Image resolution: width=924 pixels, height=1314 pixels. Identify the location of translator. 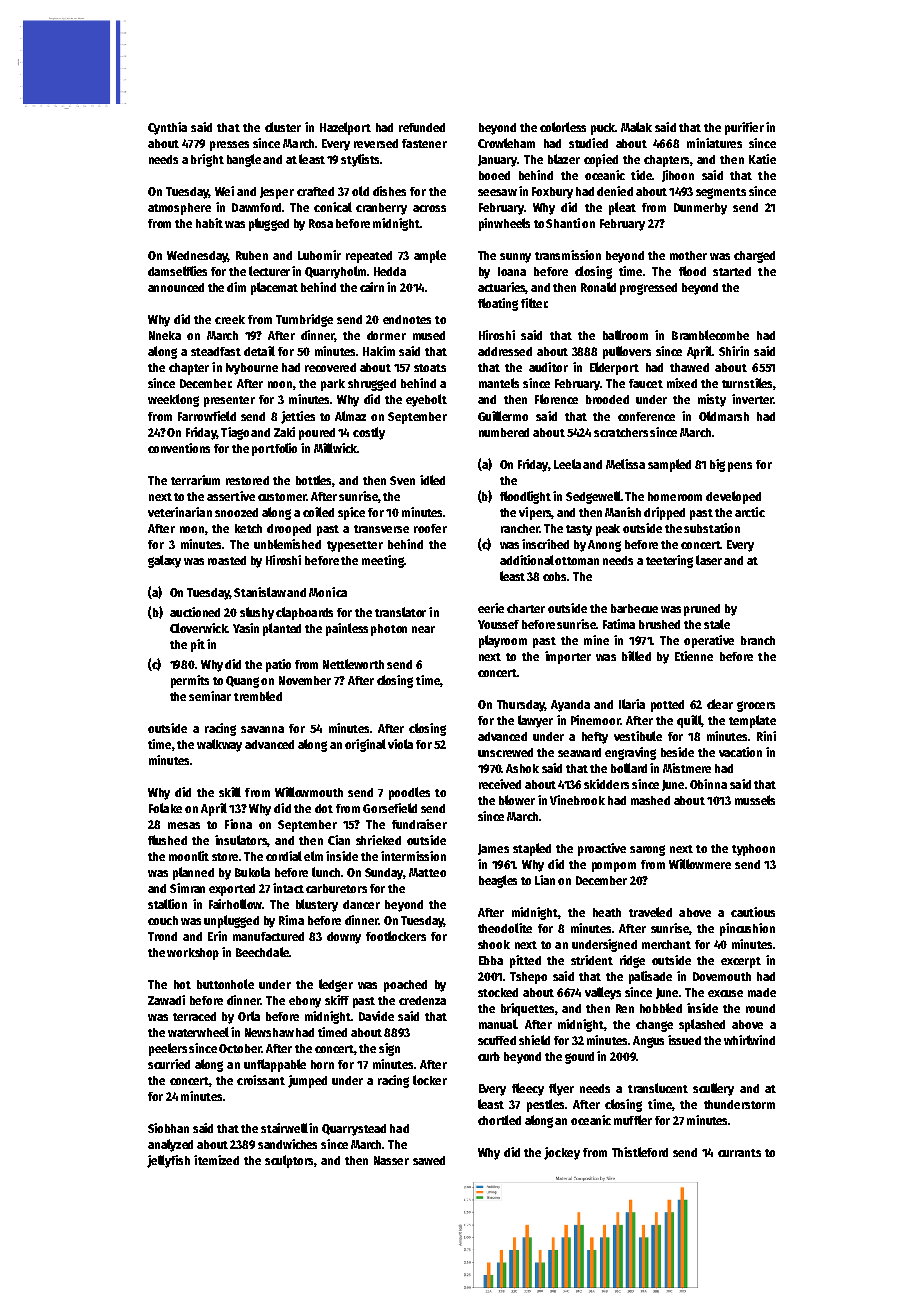
(400, 612).
